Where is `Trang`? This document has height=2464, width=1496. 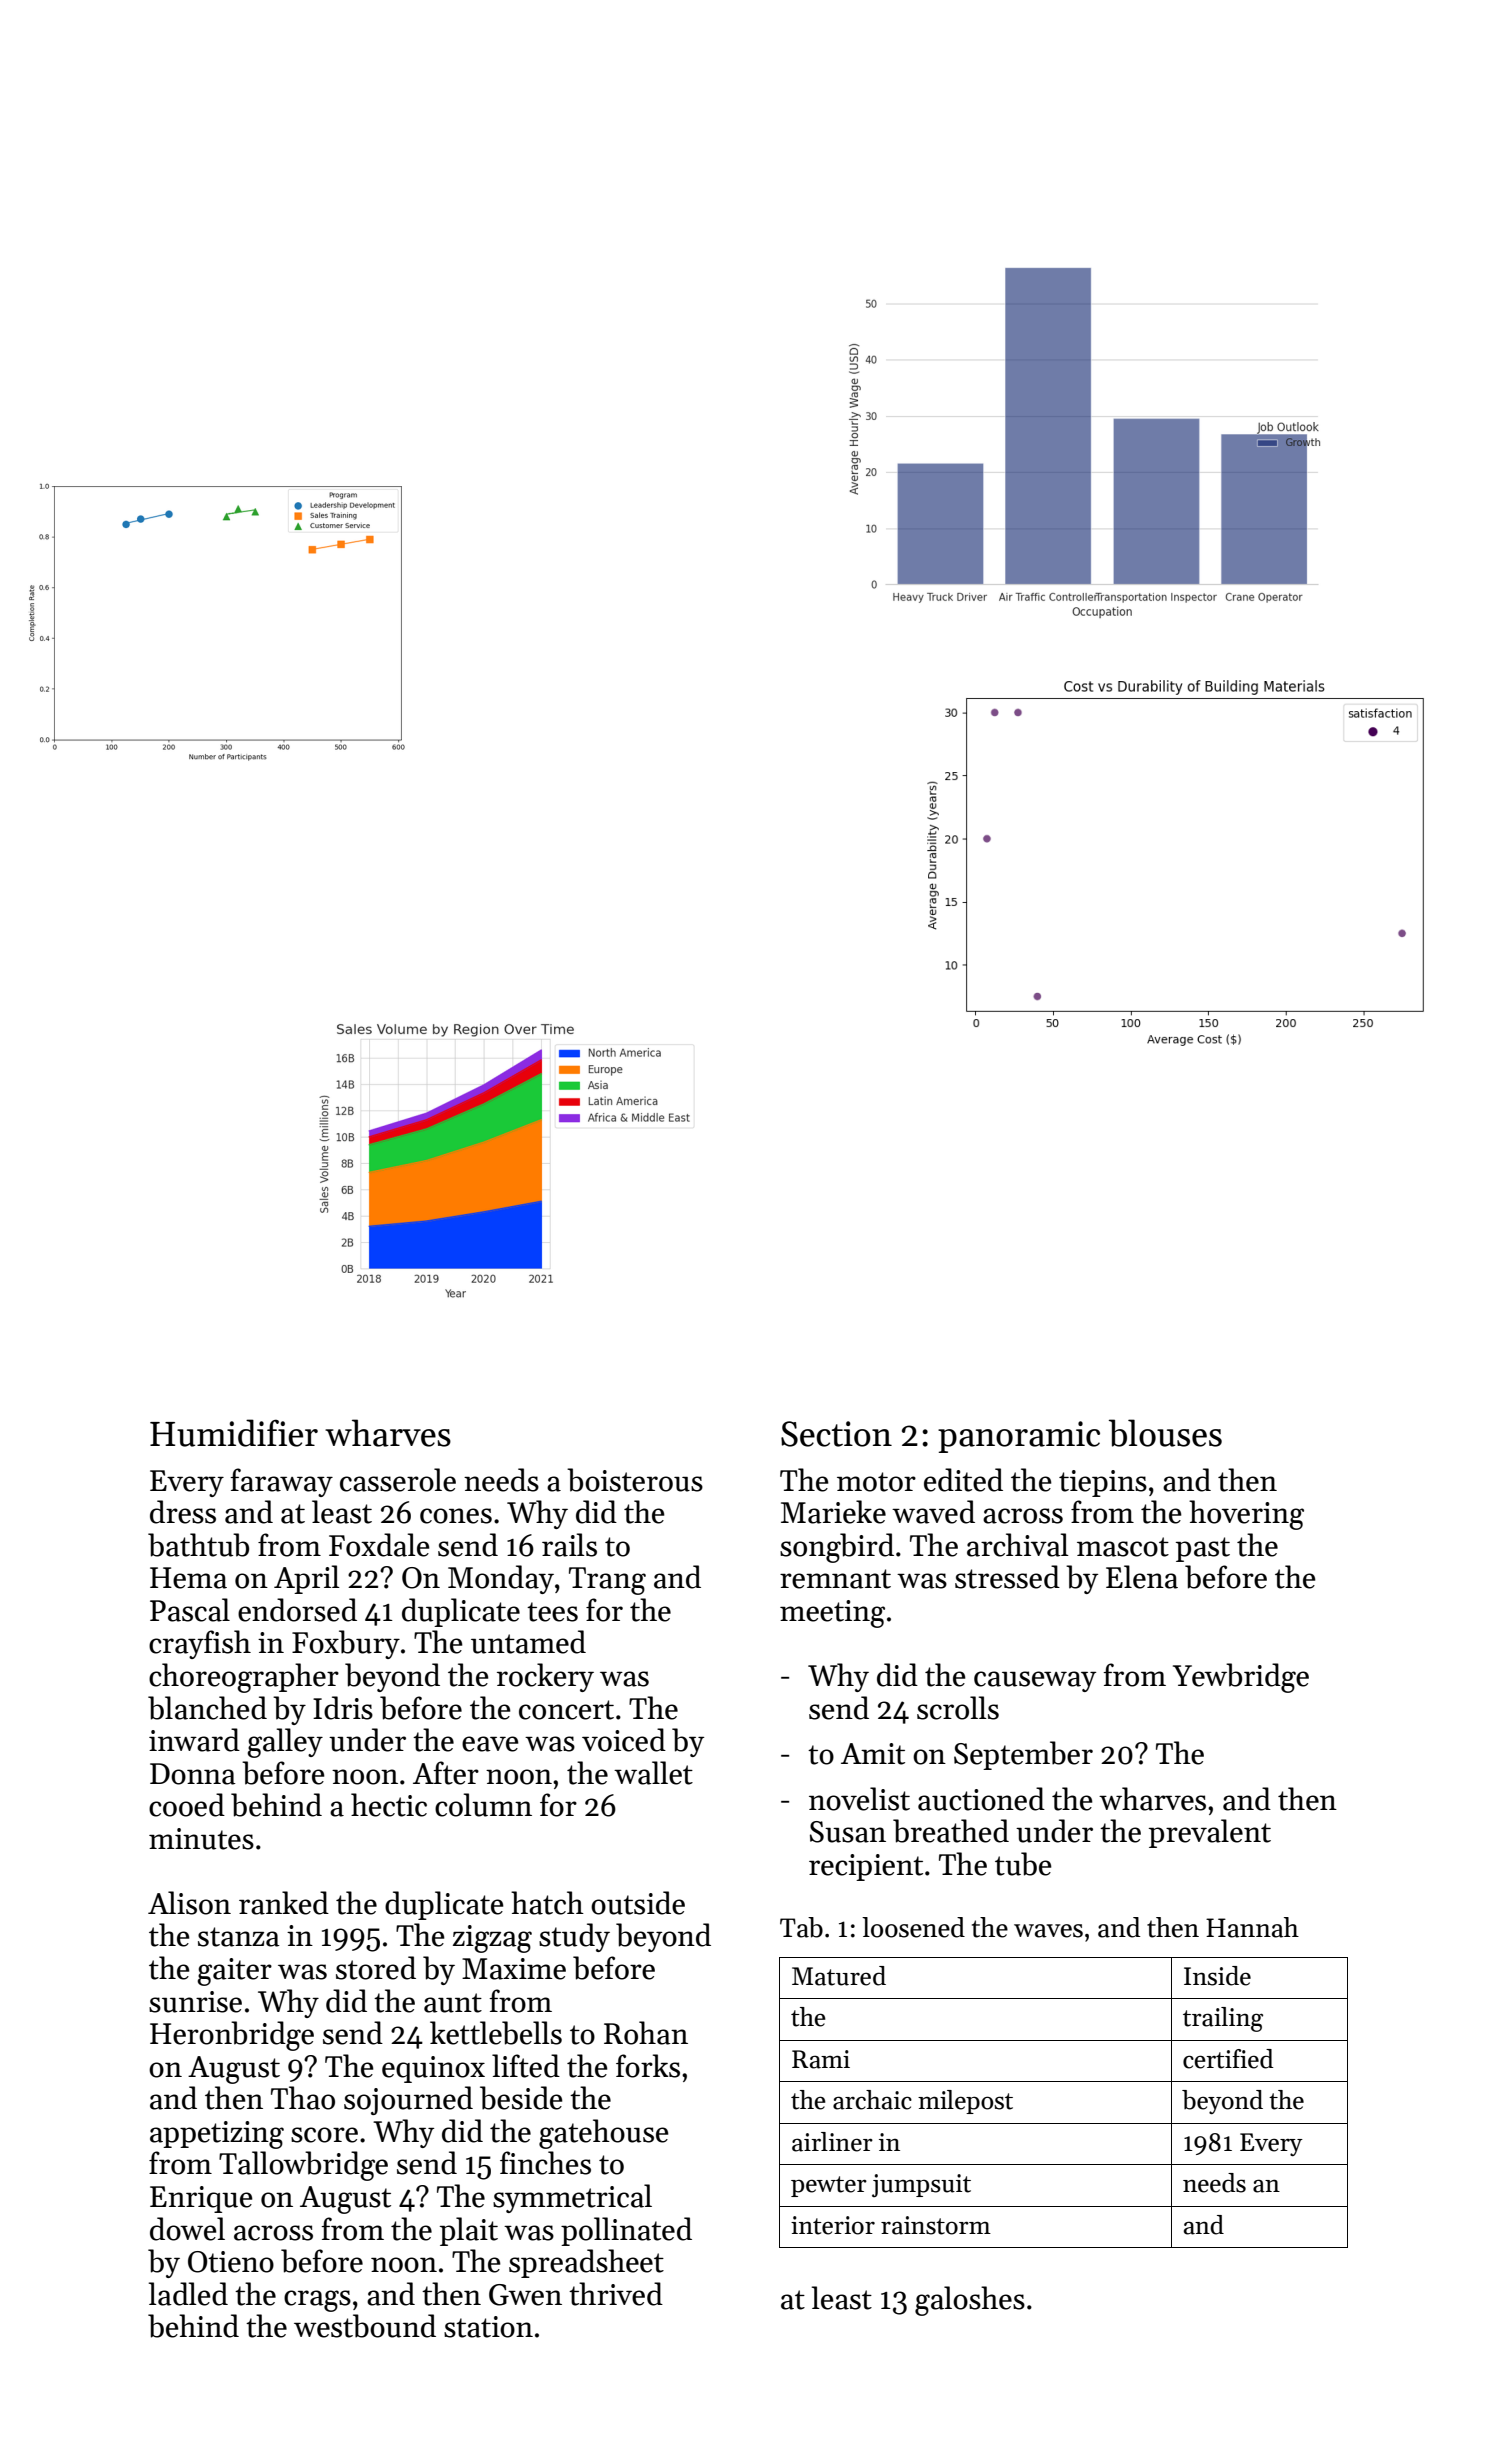 Trang is located at coordinates (607, 1581).
